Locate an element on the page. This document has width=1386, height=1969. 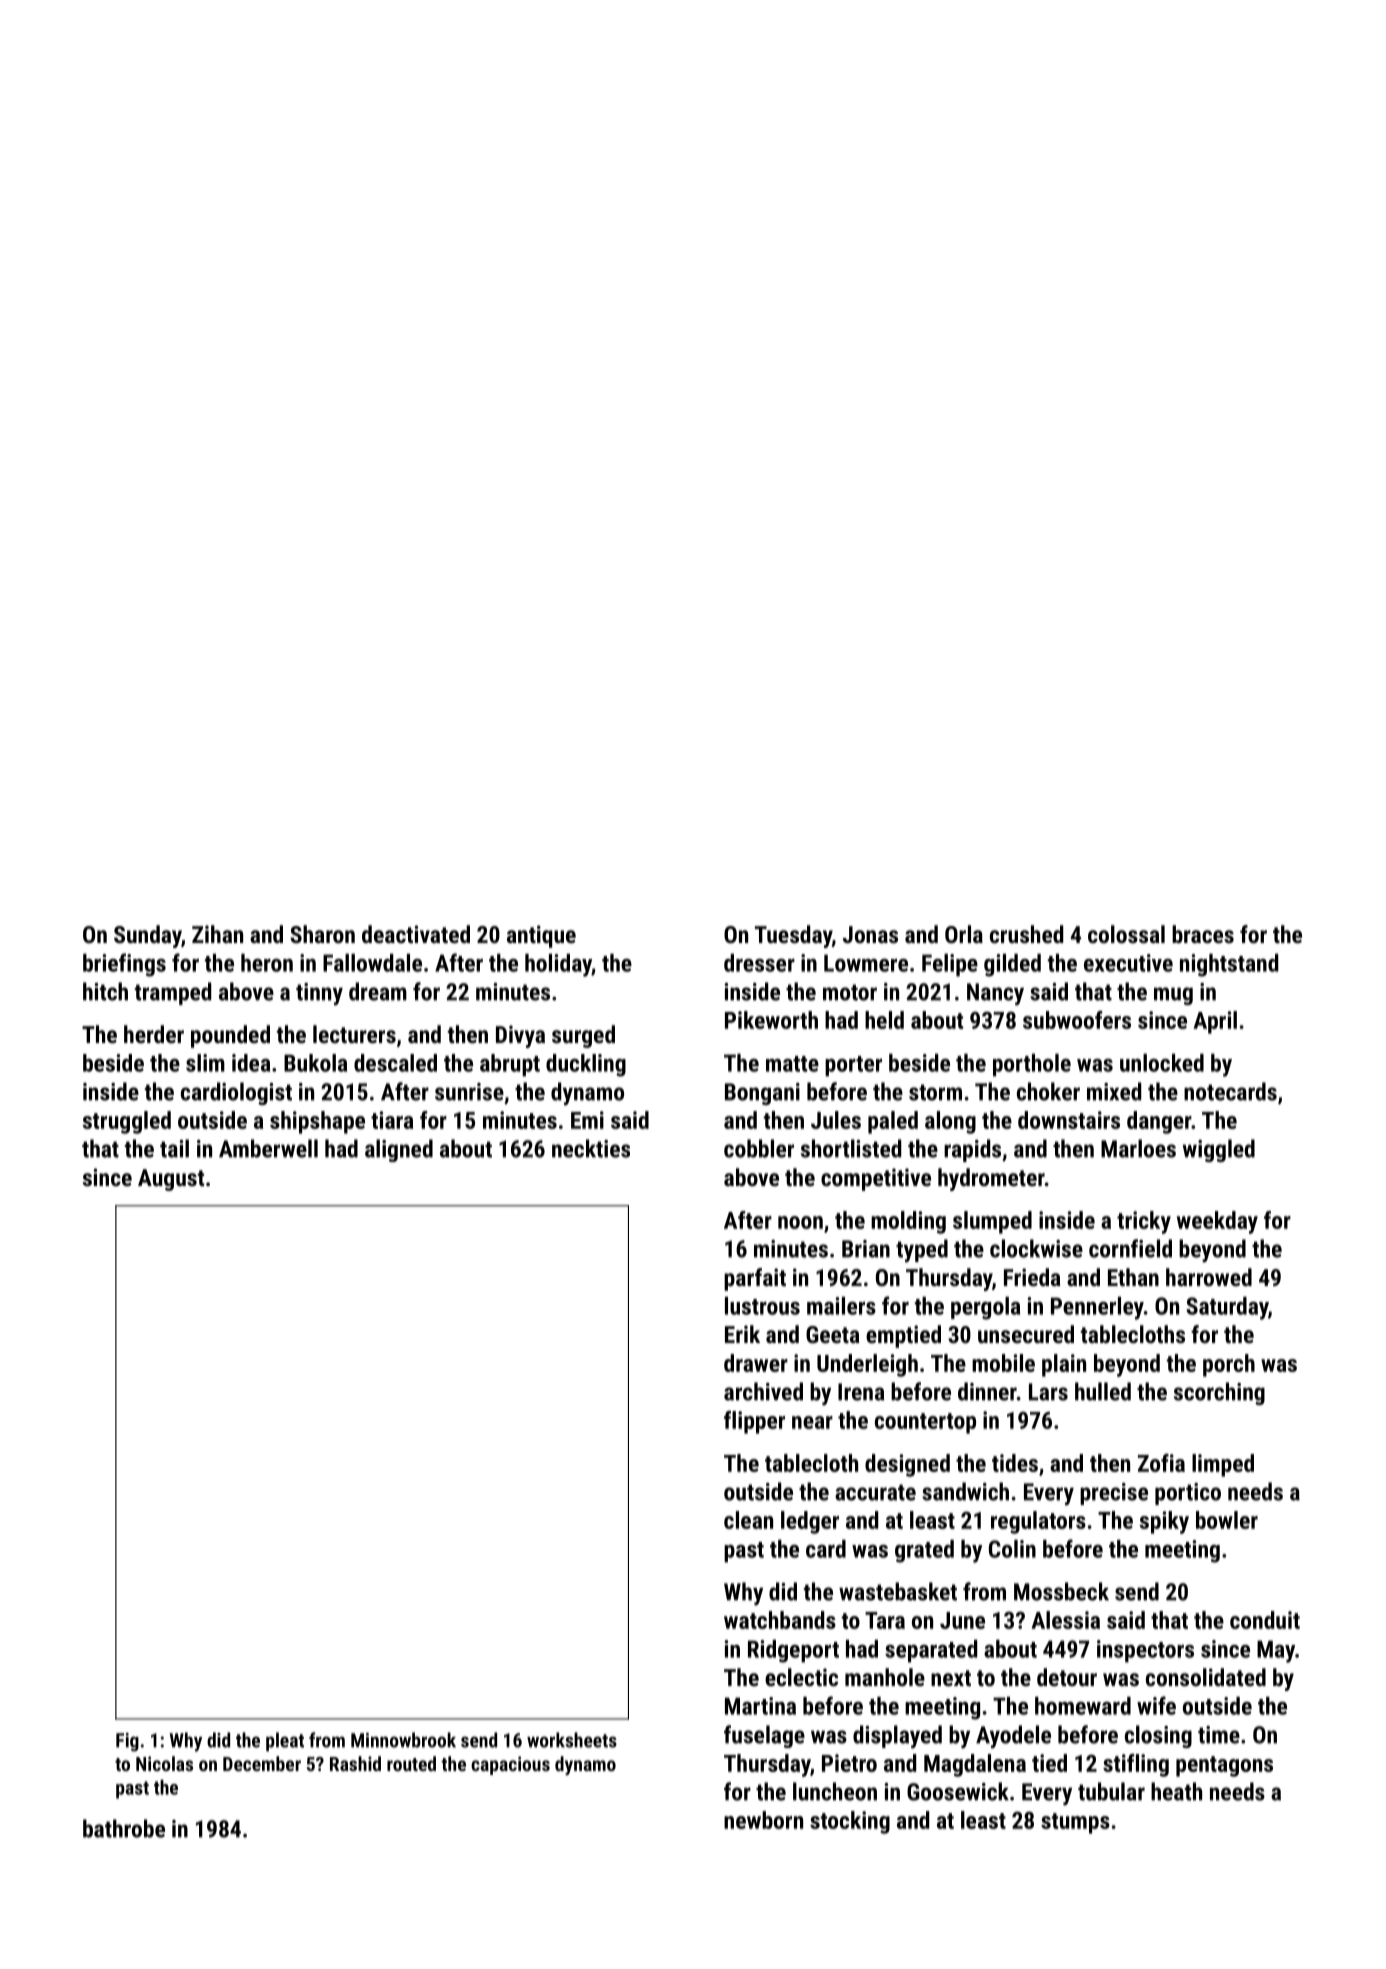
unlocked is located at coordinates (1162, 1063).
